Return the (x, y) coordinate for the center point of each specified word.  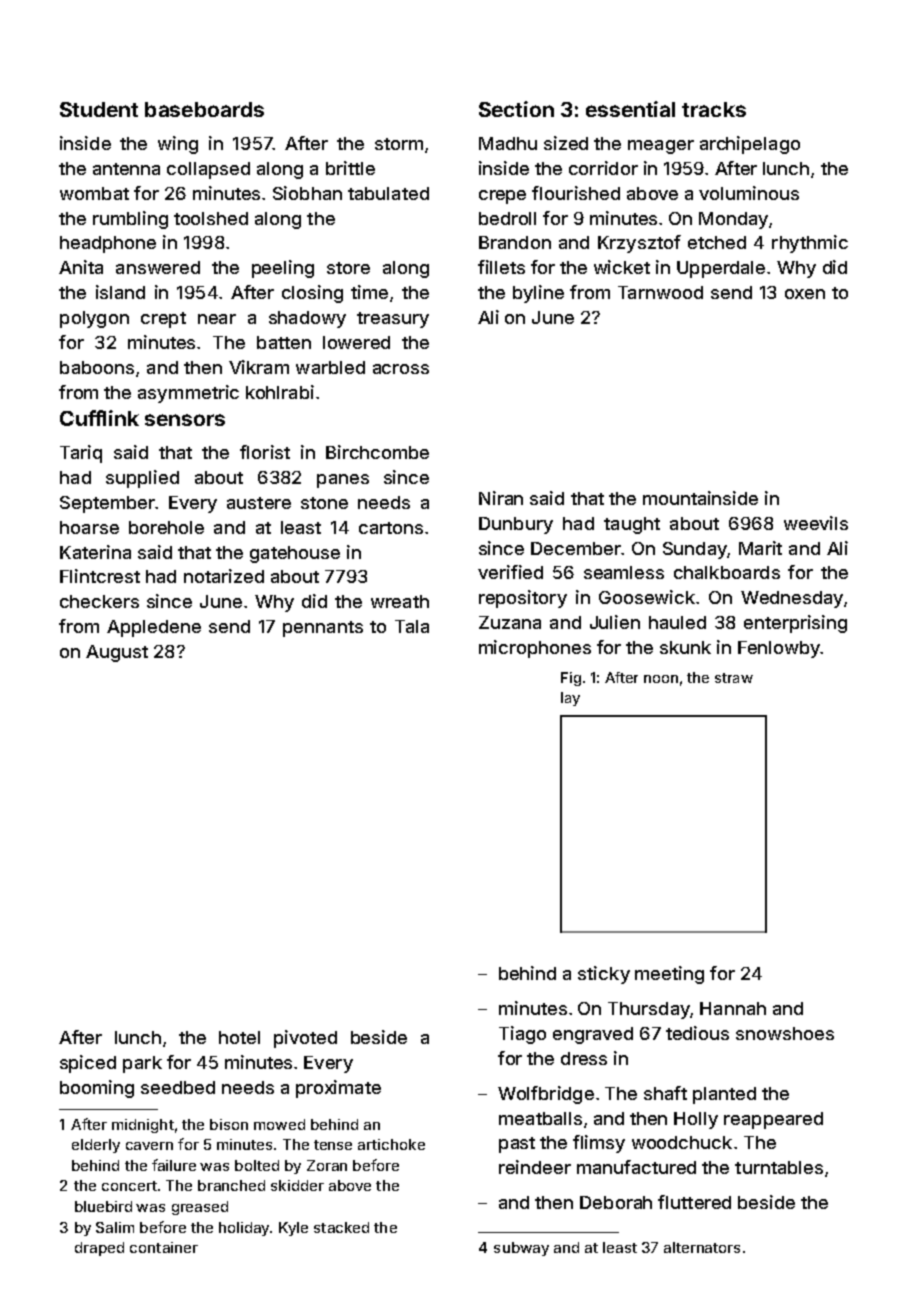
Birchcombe (377, 452)
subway (521, 1249)
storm (399, 144)
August (117, 653)
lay (570, 699)
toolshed (211, 218)
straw (734, 678)
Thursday (649, 1010)
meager (661, 147)
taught (632, 525)
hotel (239, 1037)
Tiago (522, 1035)
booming (97, 1089)
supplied (142, 479)
